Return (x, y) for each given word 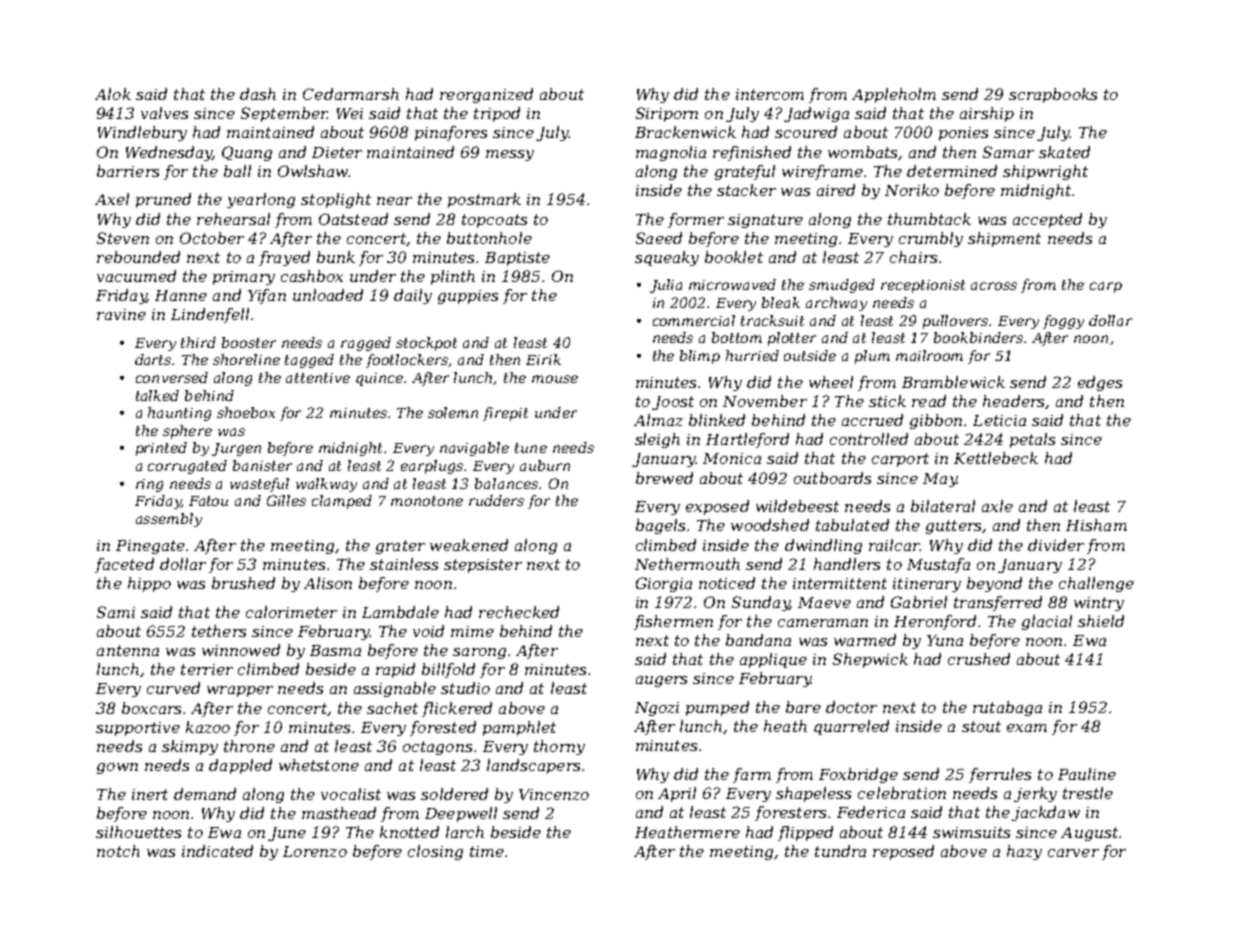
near (394, 201)
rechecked (519, 612)
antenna (128, 650)
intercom (770, 94)
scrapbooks (1053, 95)
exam (1027, 728)
